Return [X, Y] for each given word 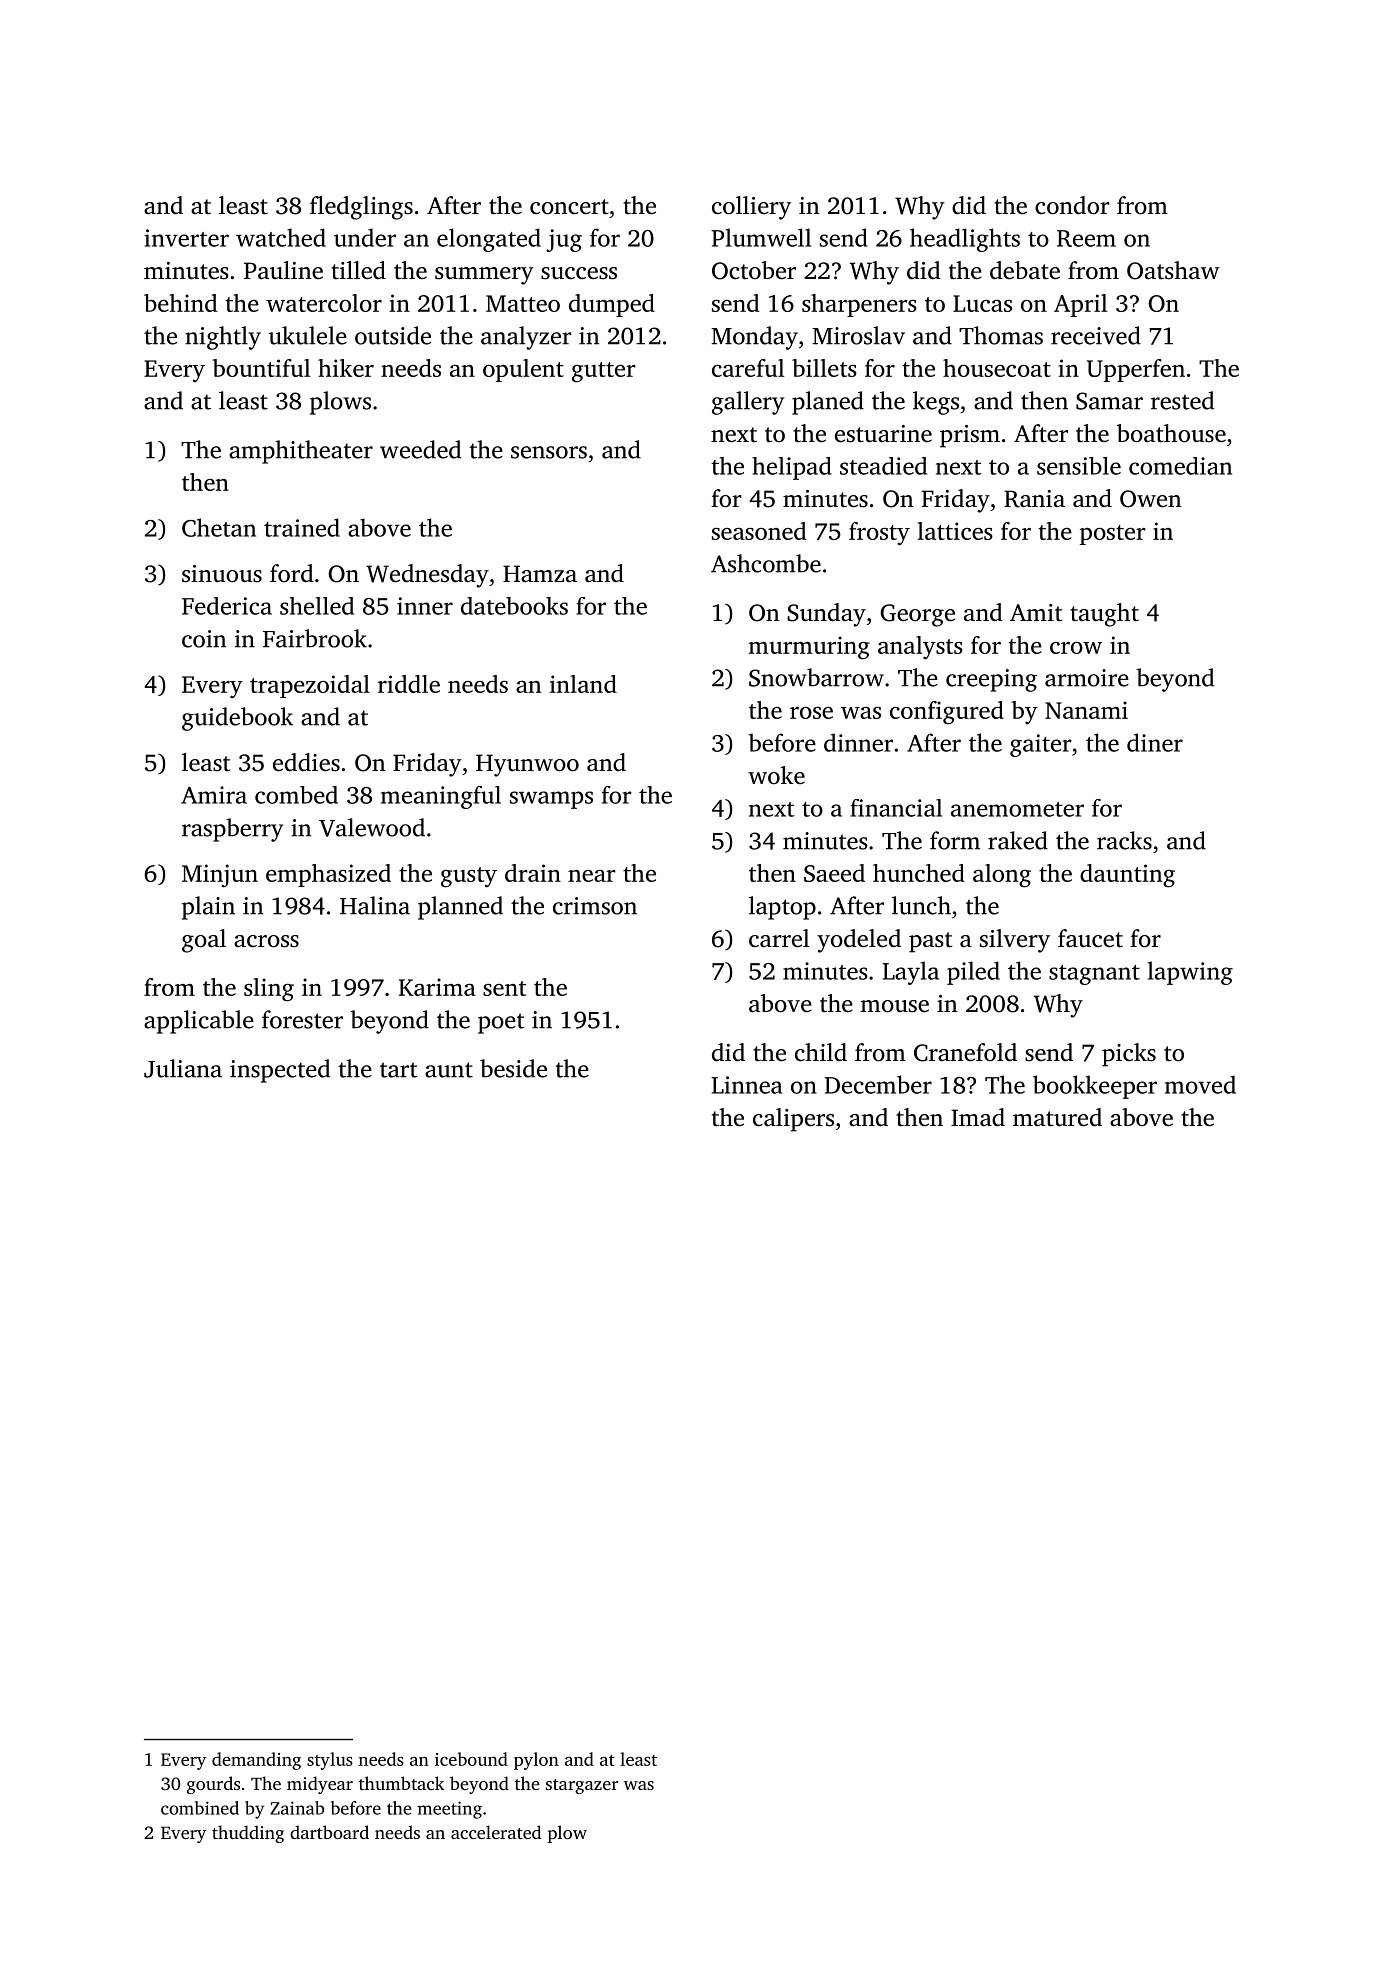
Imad [978, 1117]
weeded [420, 449]
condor [1072, 205]
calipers [793, 1120]
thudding [248, 1834]
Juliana [183, 1068]
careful [748, 368]
